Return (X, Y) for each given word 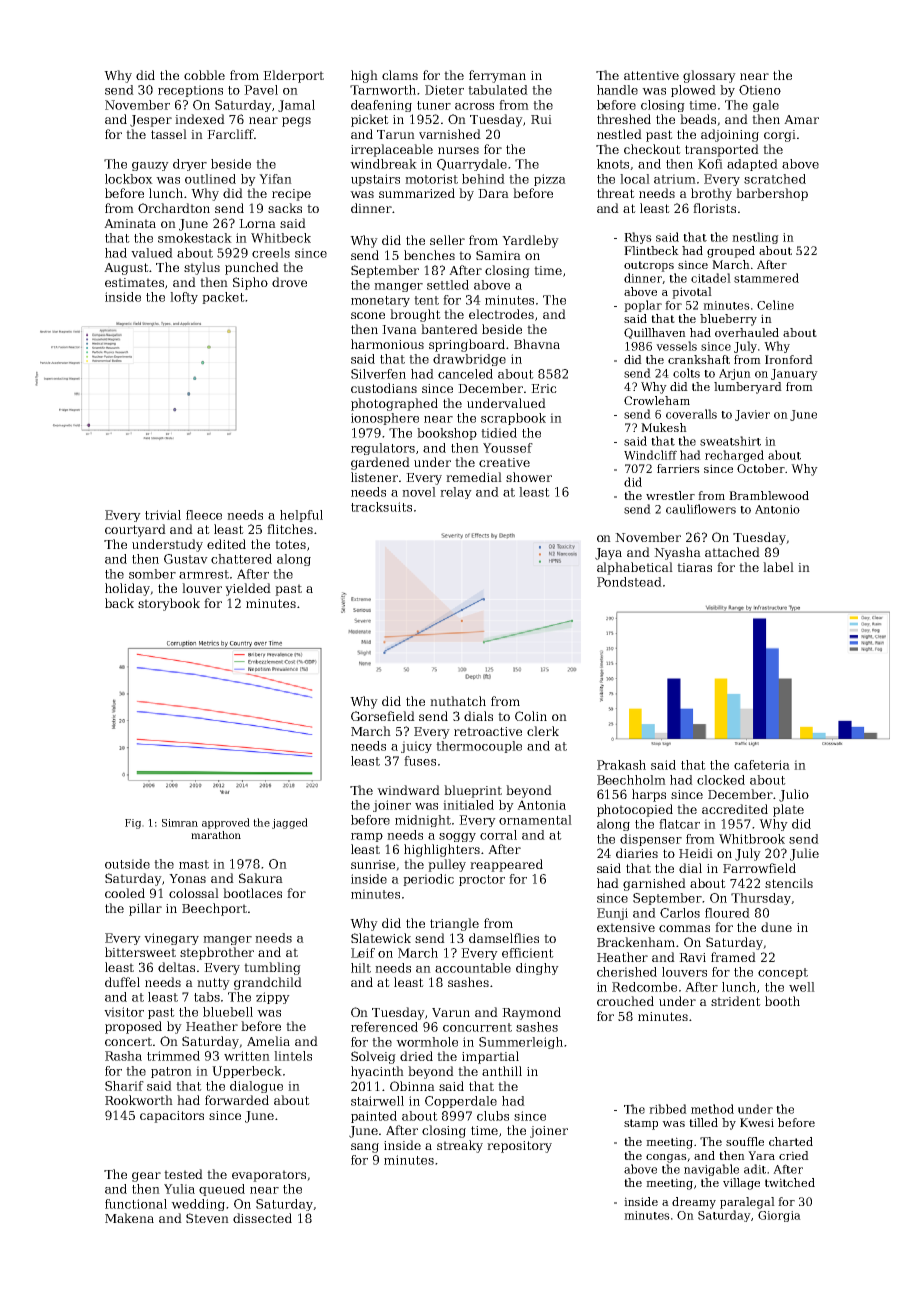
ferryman (497, 76)
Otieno (760, 90)
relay (456, 493)
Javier (752, 415)
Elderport (293, 76)
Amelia (268, 1041)
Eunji (612, 914)
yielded (248, 589)
